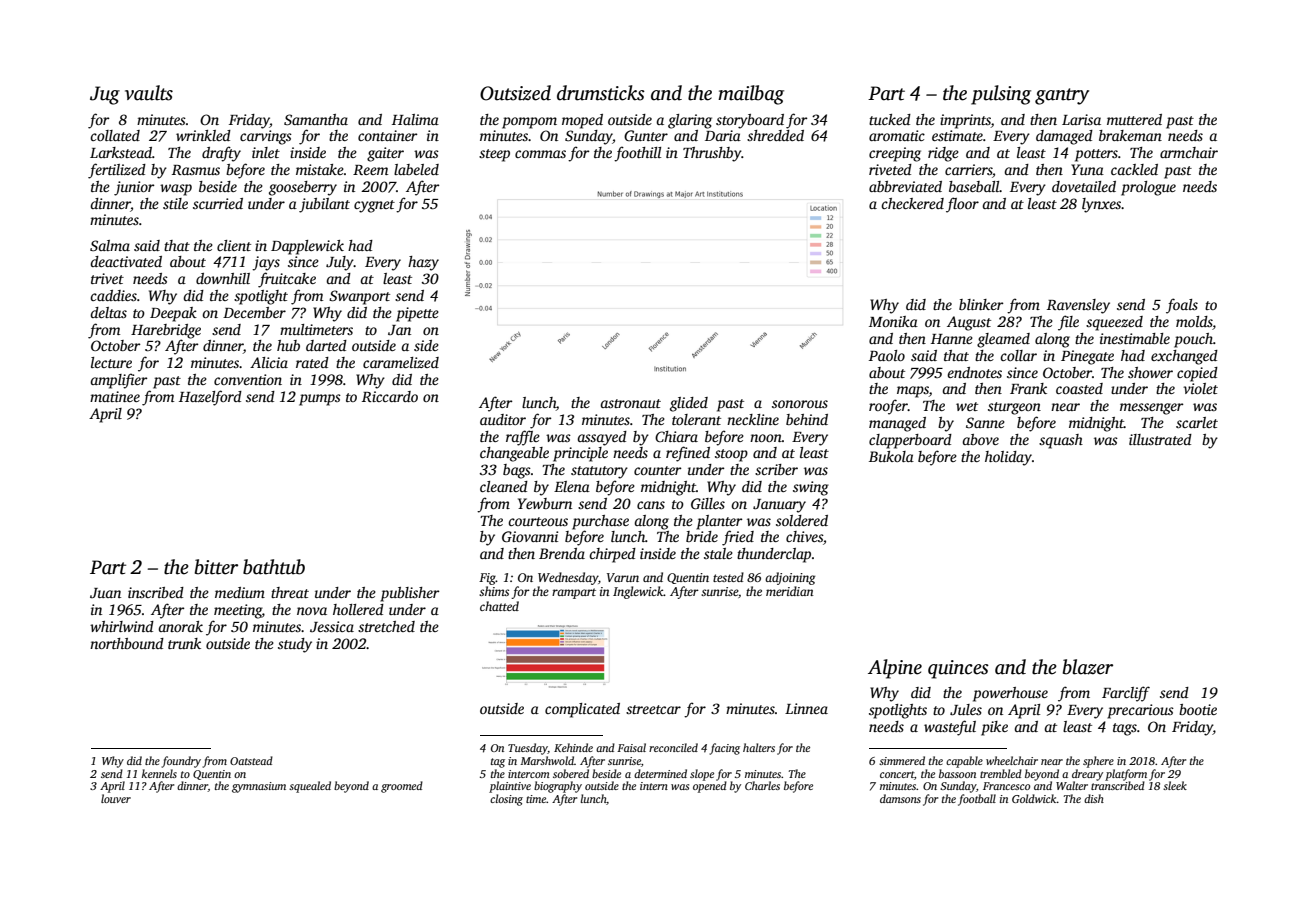  Describe the element at coordinates (751, 95) in the page. I see `mailbag` at that location.
